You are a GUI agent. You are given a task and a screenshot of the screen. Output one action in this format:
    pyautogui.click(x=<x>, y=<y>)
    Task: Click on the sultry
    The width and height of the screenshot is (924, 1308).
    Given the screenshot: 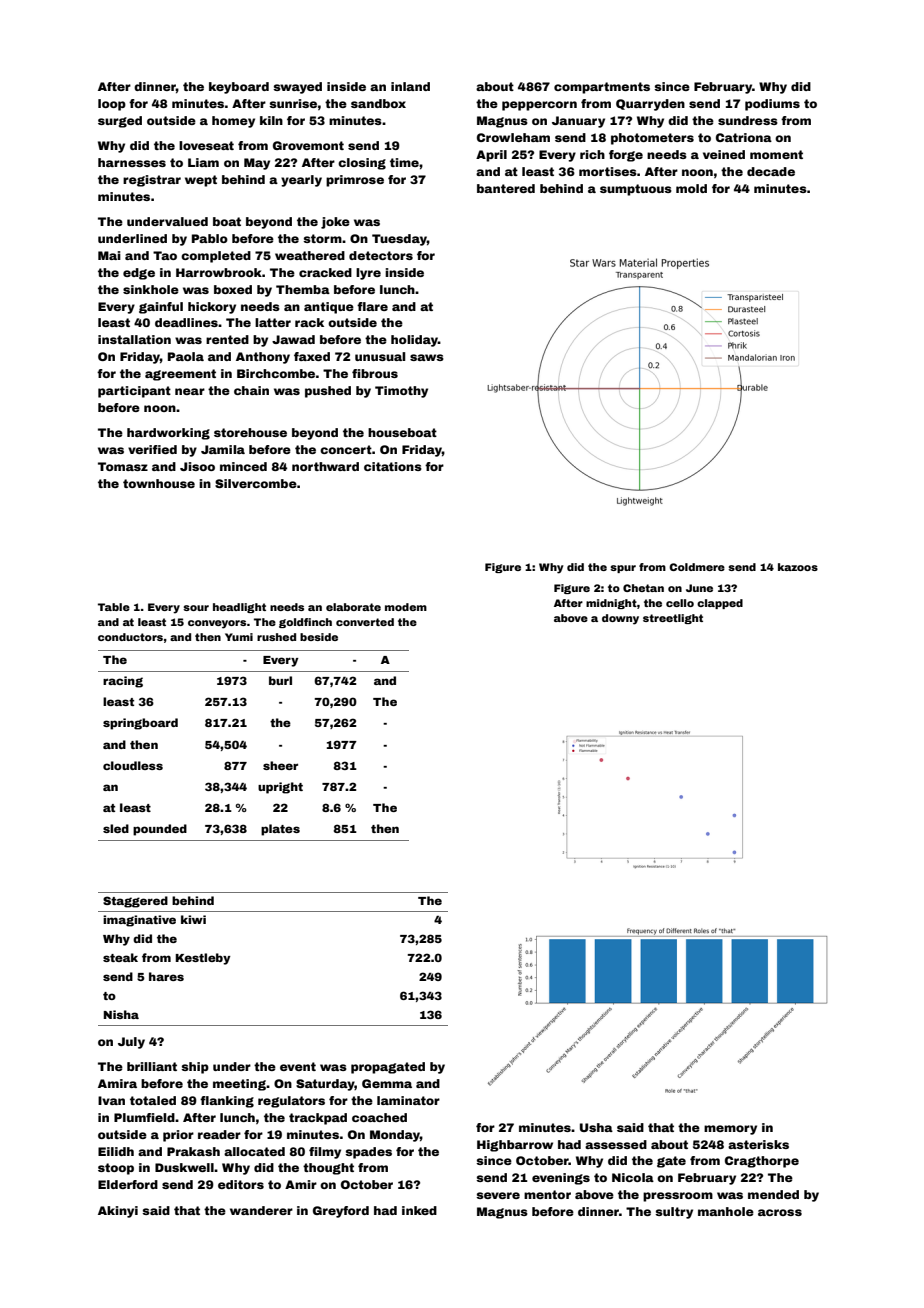 What is the action you would take?
    pyautogui.click(x=674, y=1213)
